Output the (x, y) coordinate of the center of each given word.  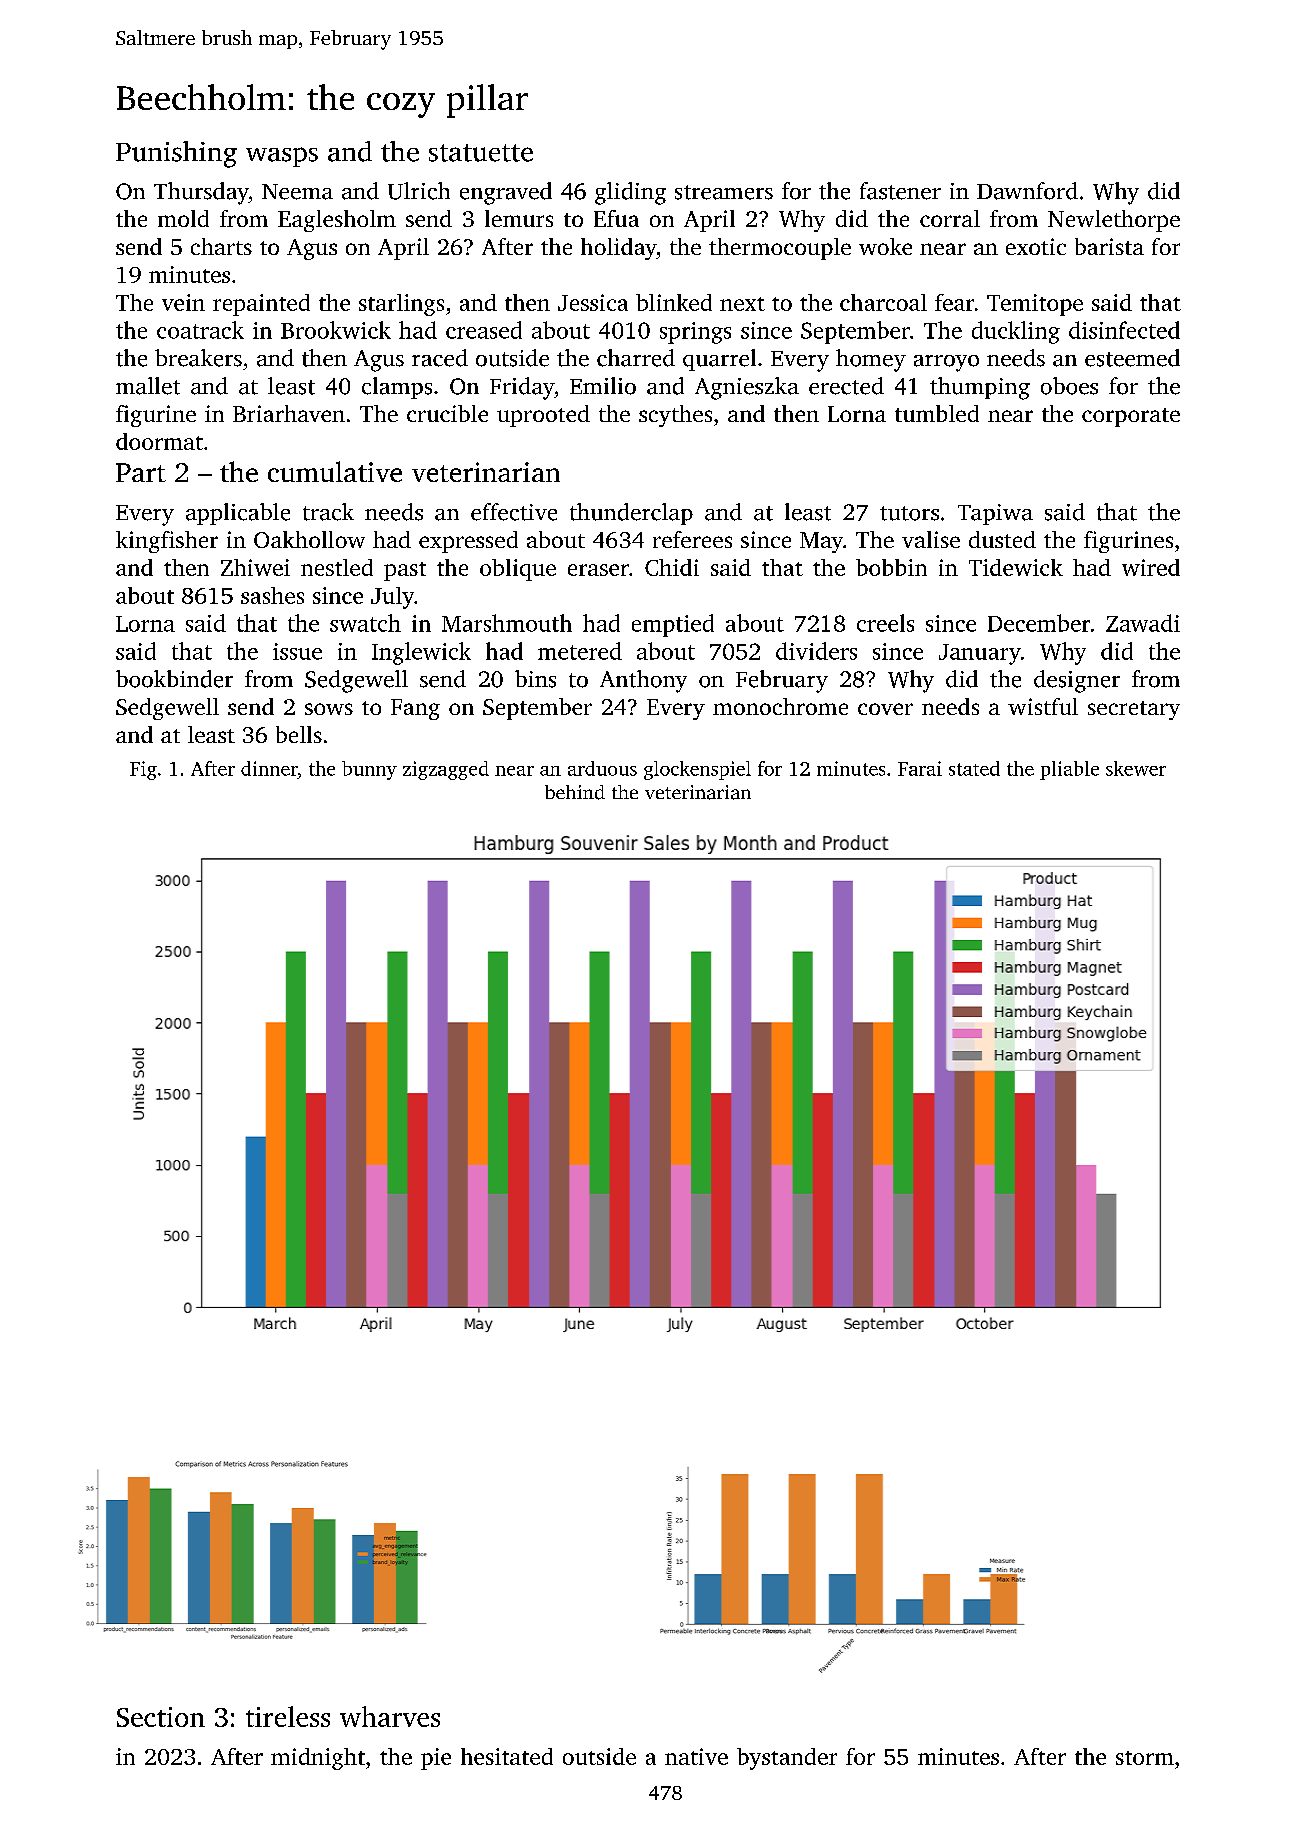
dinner (269, 768)
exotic (1036, 246)
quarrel (719, 360)
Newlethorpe (1114, 221)
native (696, 1756)
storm (1145, 1758)
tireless (288, 1716)
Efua (616, 218)
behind (575, 792)
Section (161, 1717)
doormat (159, 441)
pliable (1069, 770)
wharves (390, 1716)
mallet (148, 386)
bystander (787, 1759)
